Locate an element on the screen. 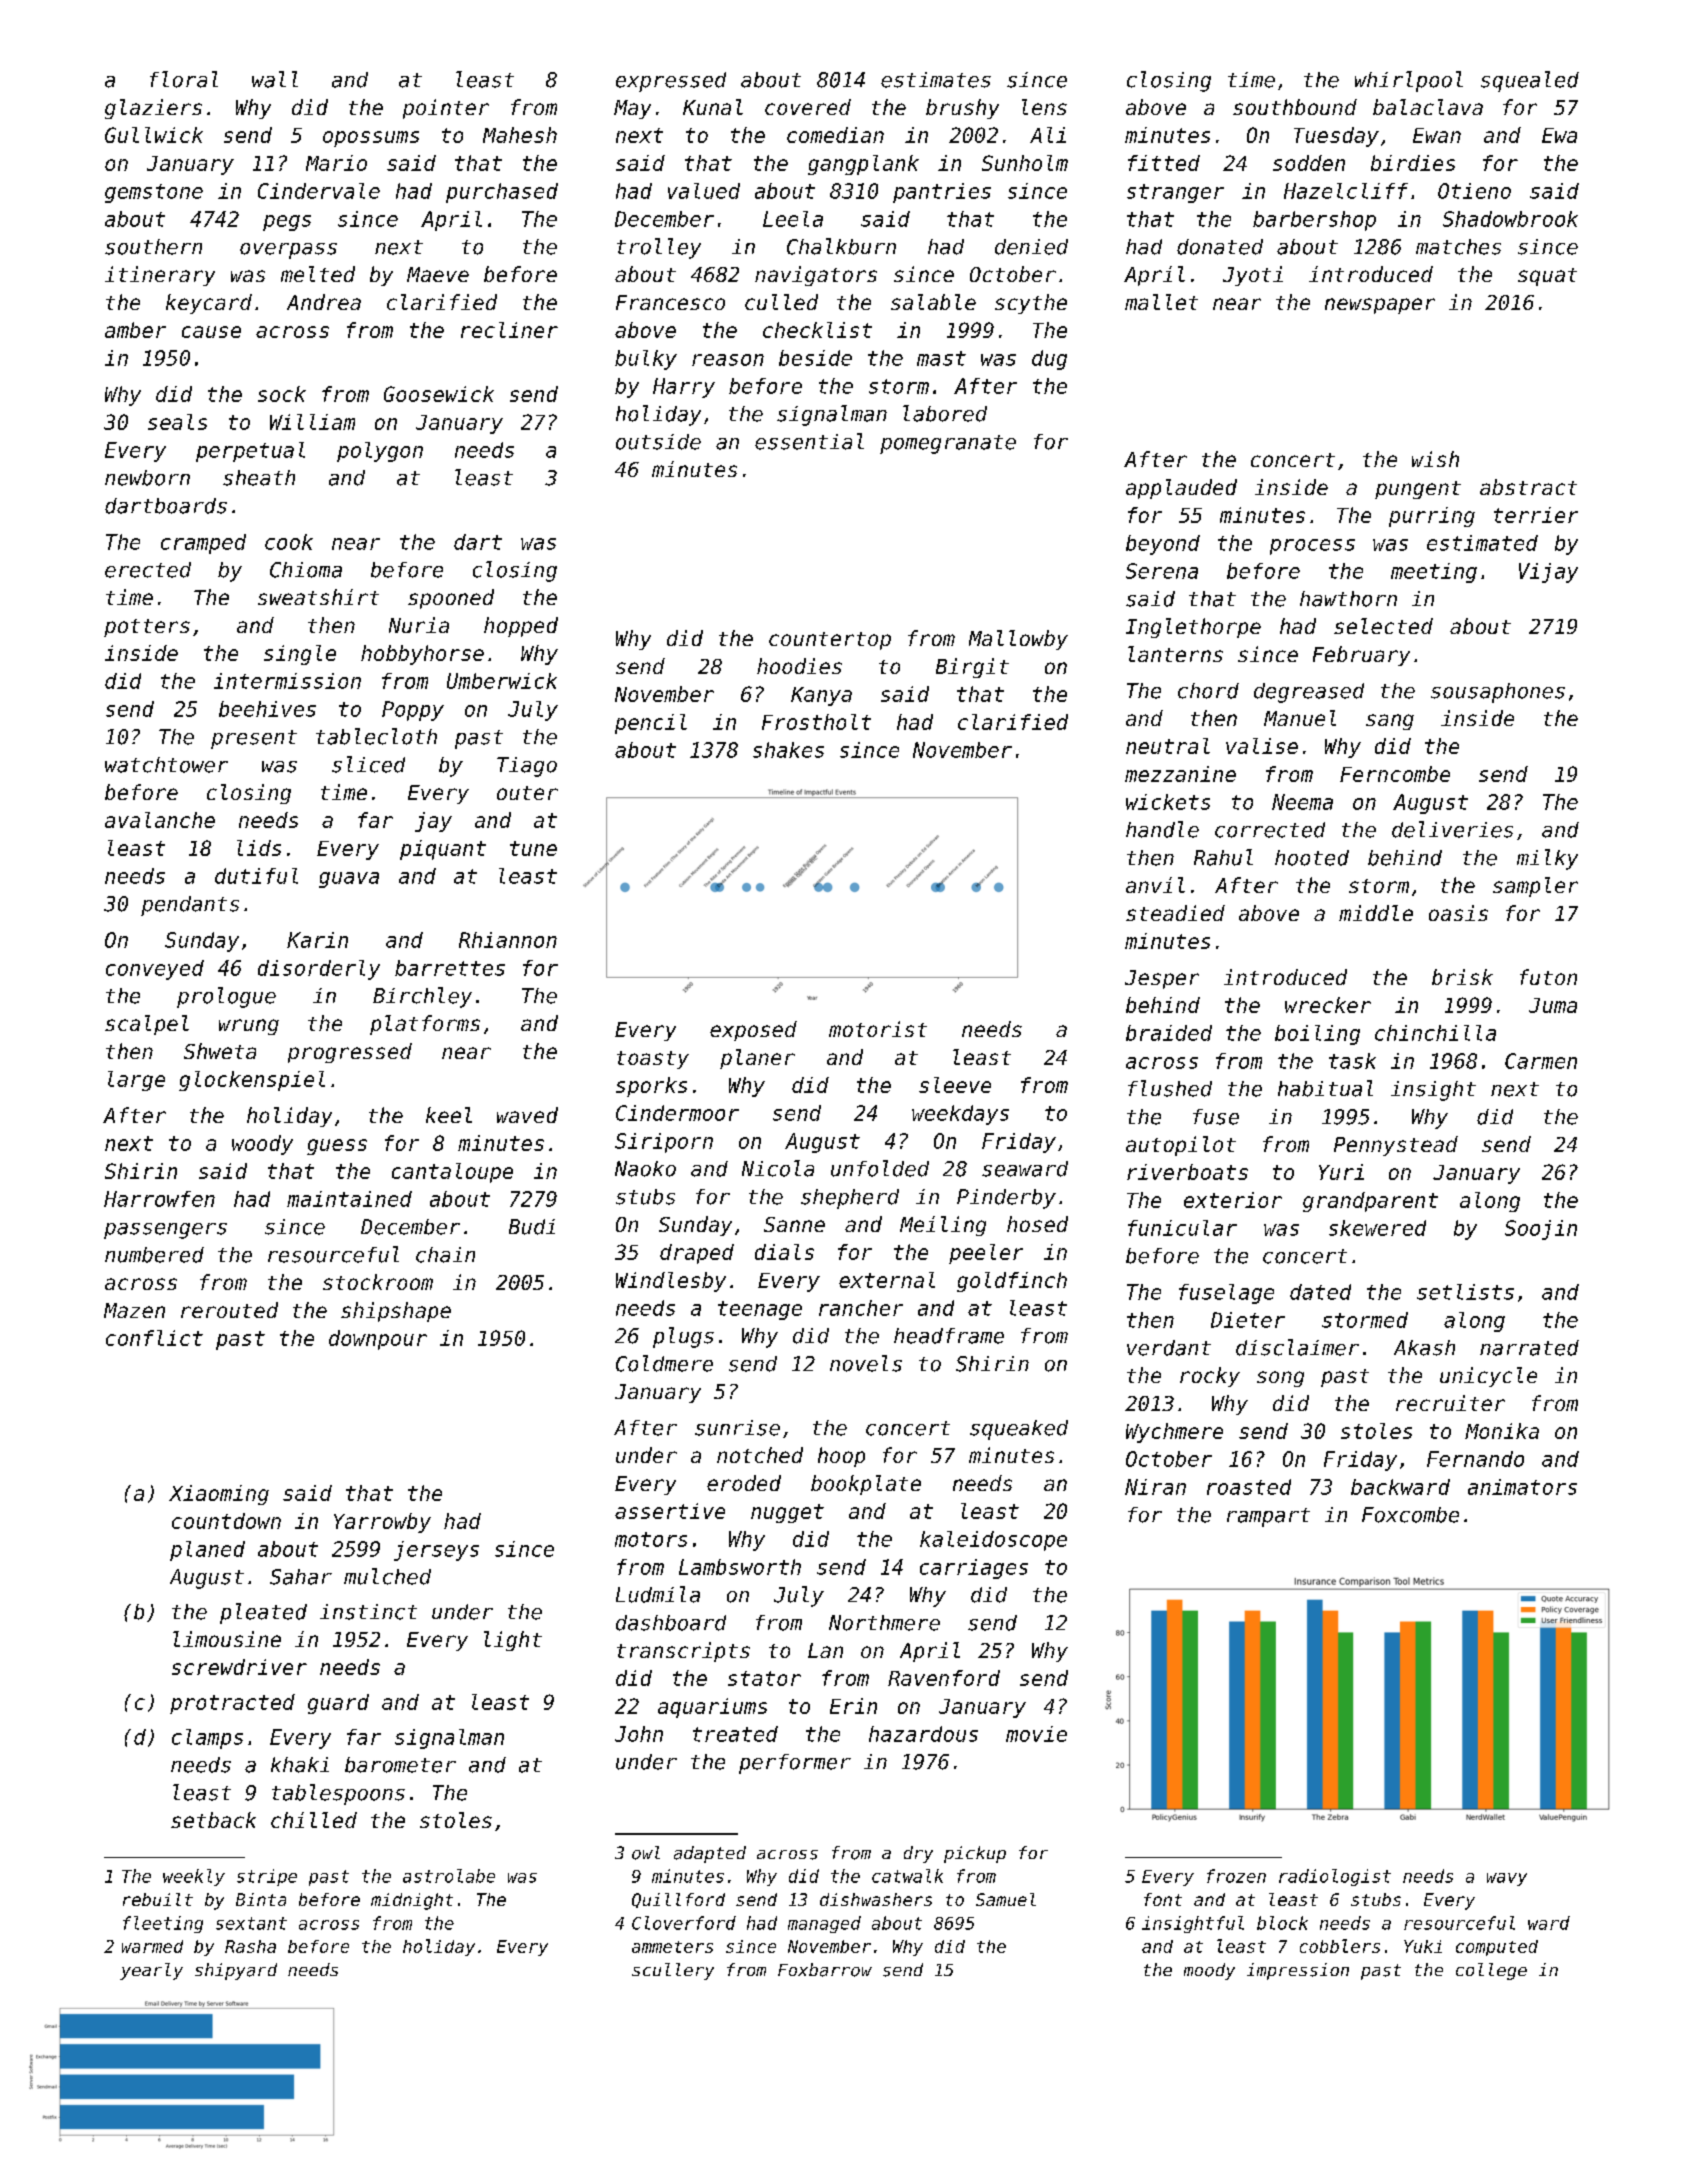 The width and height of the screenshot is (1683, 2178). pointer is located at coordinates (446, 109).
